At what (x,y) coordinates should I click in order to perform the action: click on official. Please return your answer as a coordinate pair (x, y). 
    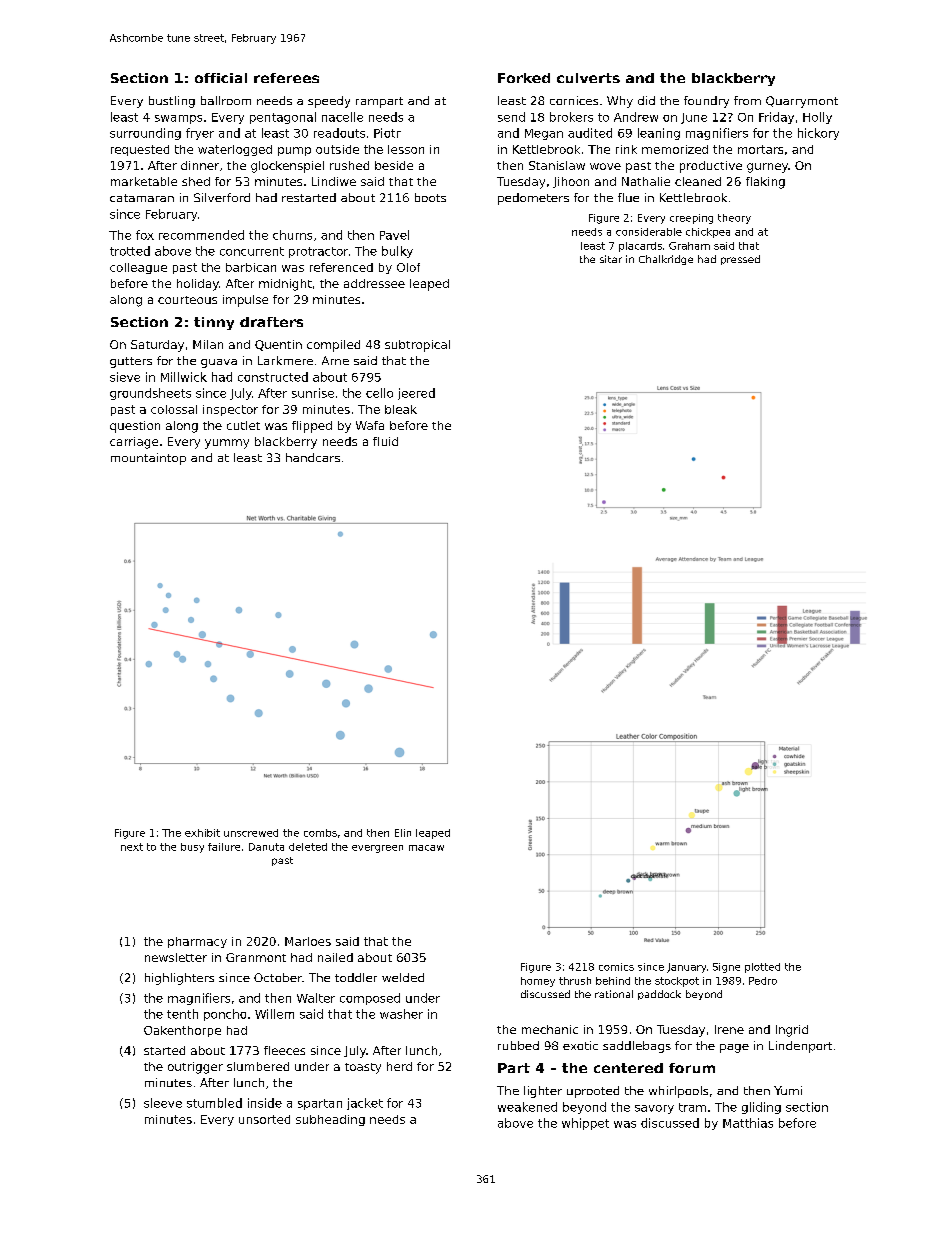
    Looking at the image, I should click on (221, 78).
